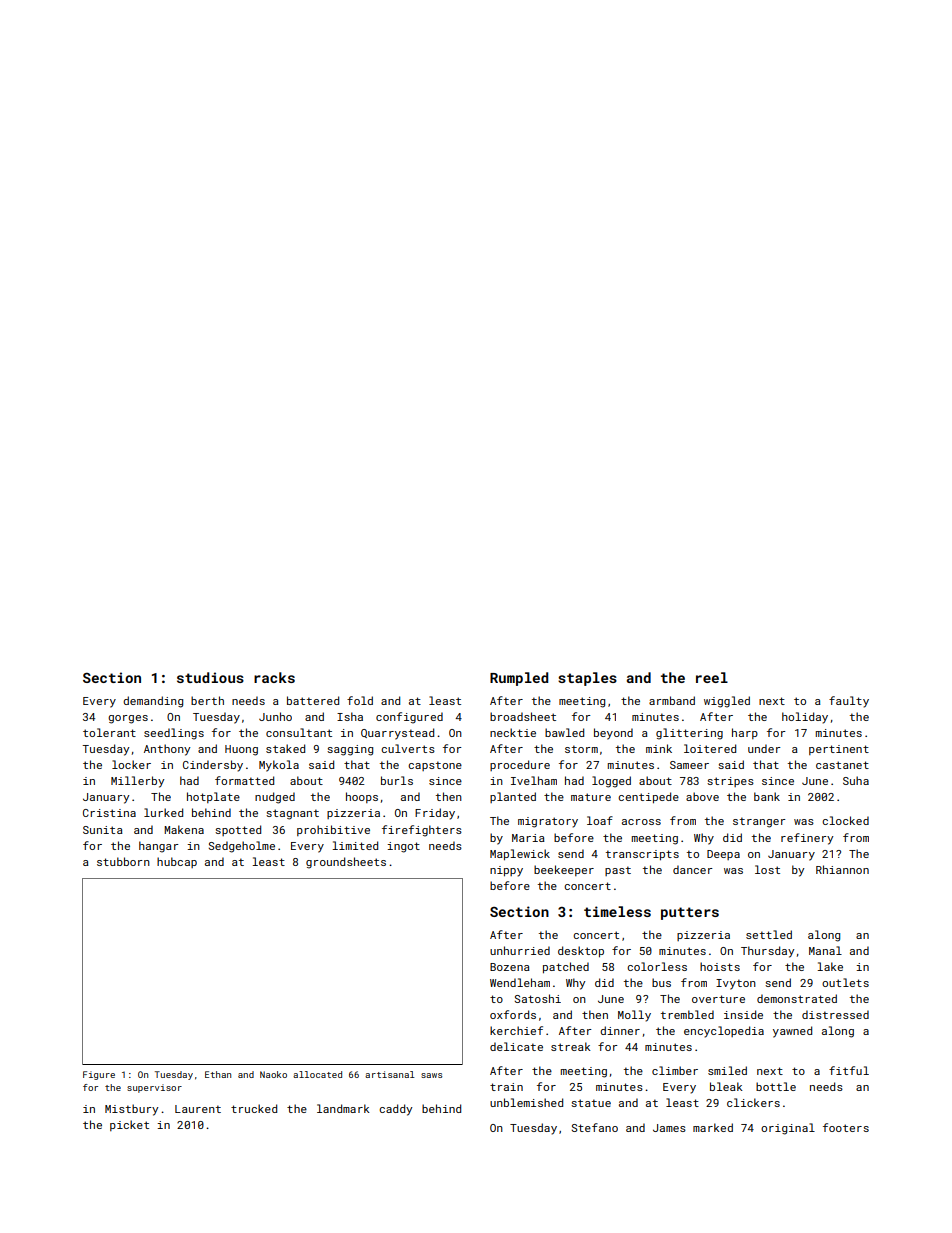 This screenshot has width=952, height=1233. What do you see at coordinates (856, 780) in the screenshot?
I see `Suha` at bounding box center [856, 780].
